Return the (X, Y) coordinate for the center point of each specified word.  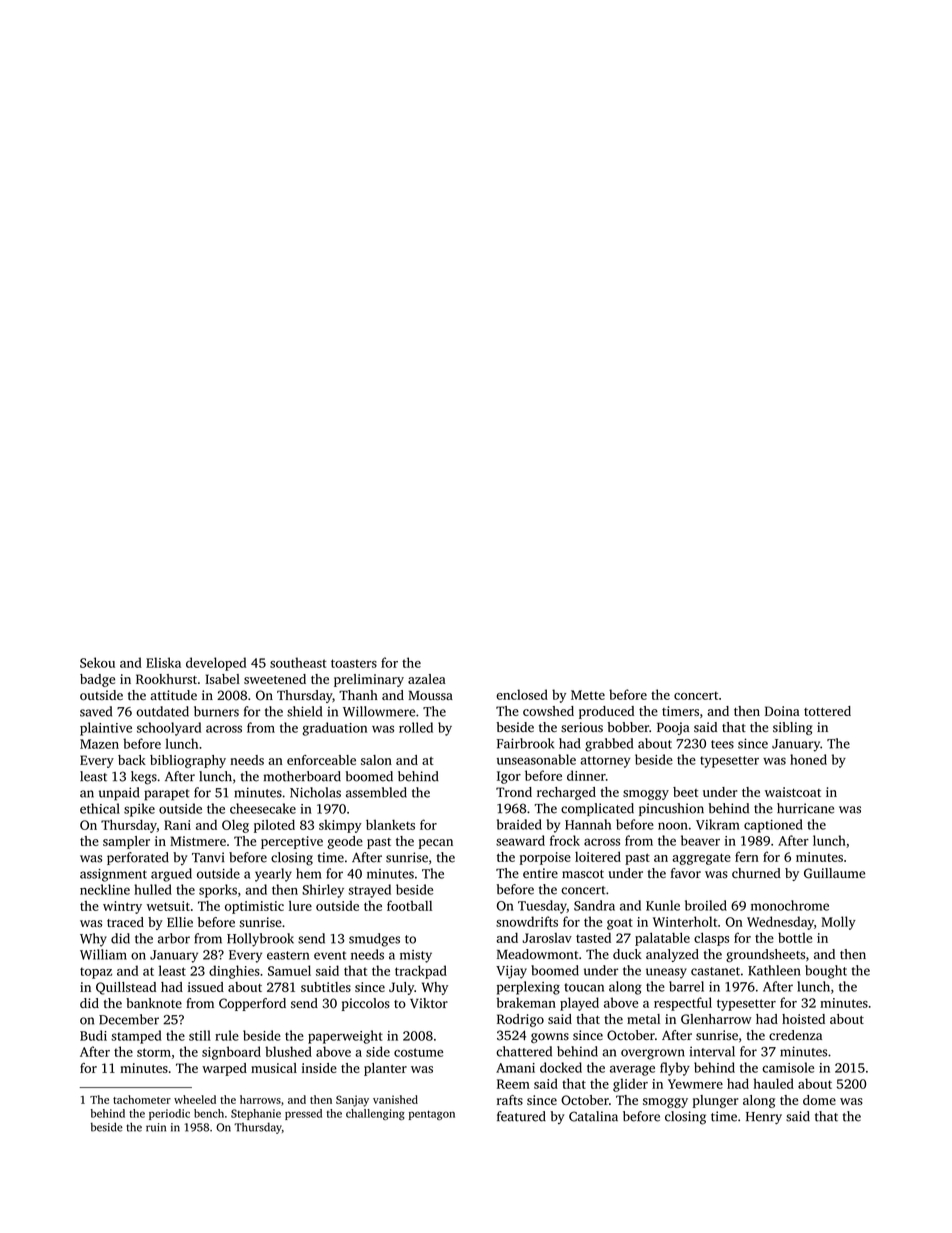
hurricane (805, 808)
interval (712, 1051)
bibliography (188, 761)
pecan (436, 844)
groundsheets (765, 955)
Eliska (163, 662)
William (103, 954)
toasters (354, 663)
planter (385, 1069)
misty (416, 956)
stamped (136, 1037)
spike (139, 810)
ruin (156, 1127)
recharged (566, 793)
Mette (588, 695)
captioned (773, 826)
